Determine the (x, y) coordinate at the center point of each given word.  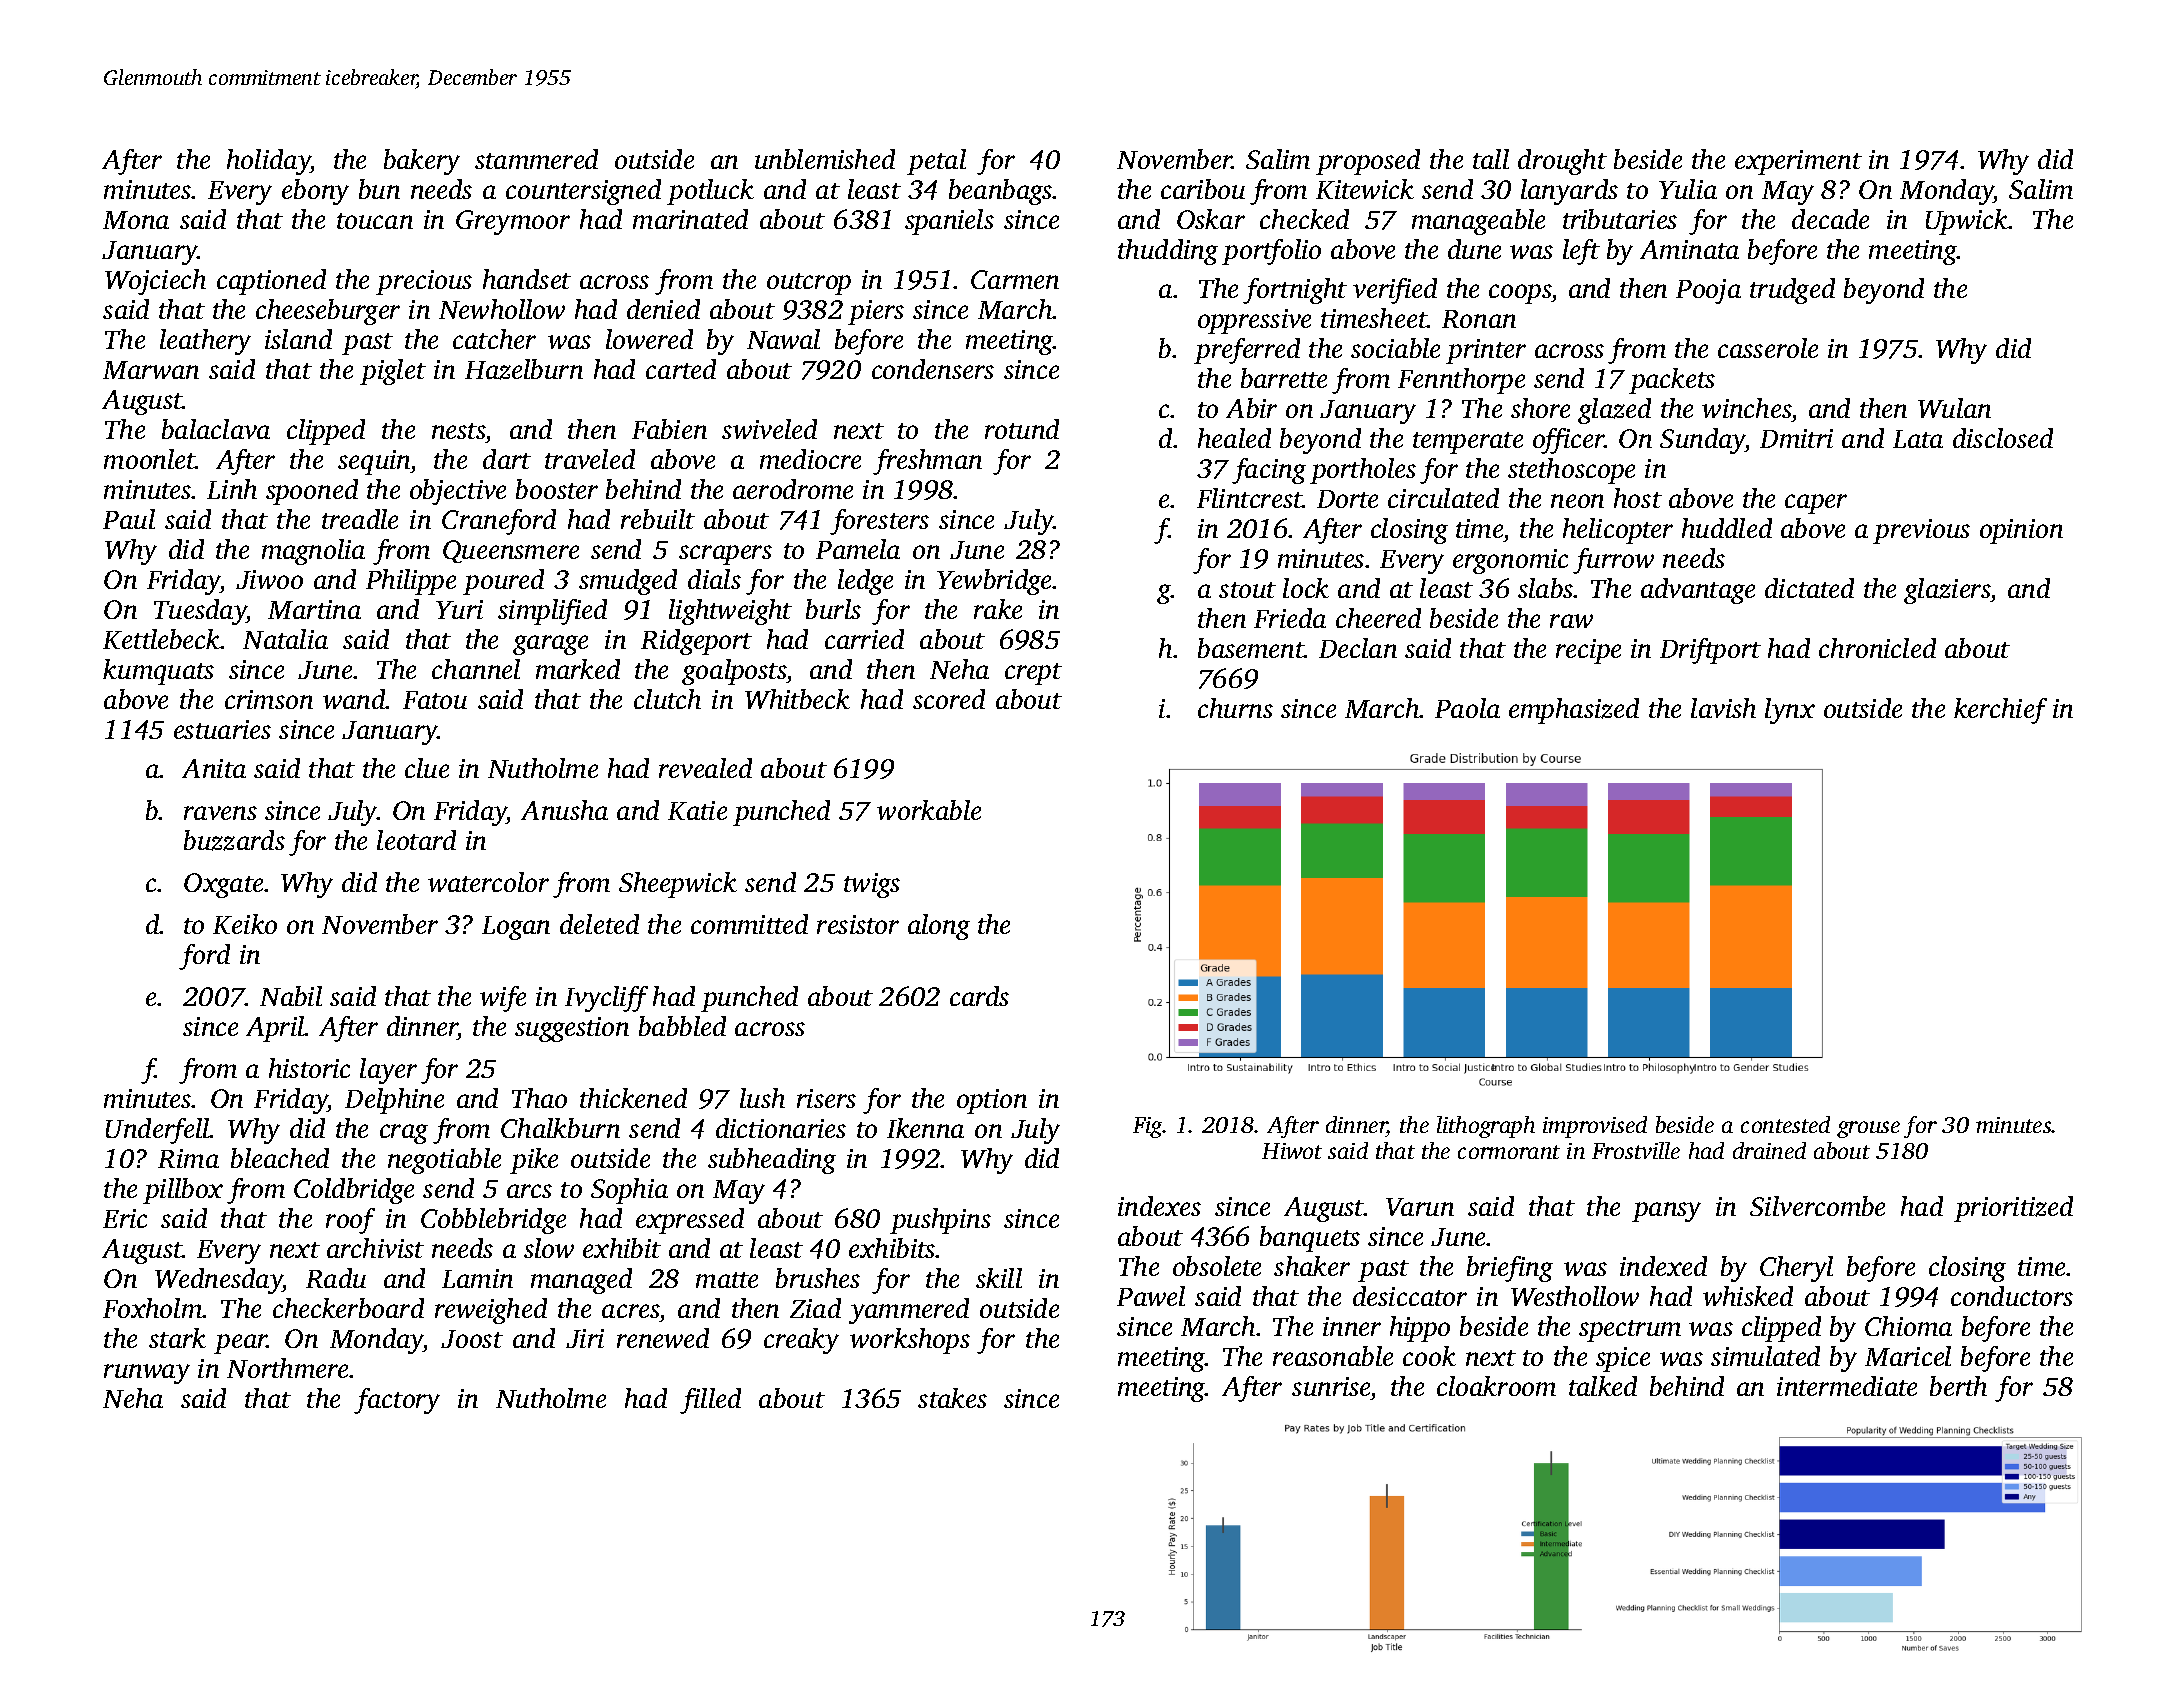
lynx (1790, 711)
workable (929, 810)
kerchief (2000, 711)
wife (503, 999)
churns (1235, 708)
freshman (927, 462)
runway (147, 1374)
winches (1746, 408)
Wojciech (155, 282)
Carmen (1015, 279)
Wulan (1954, 408)
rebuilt (658, 519)
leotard (416, 840)
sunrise (1331, 1386)
